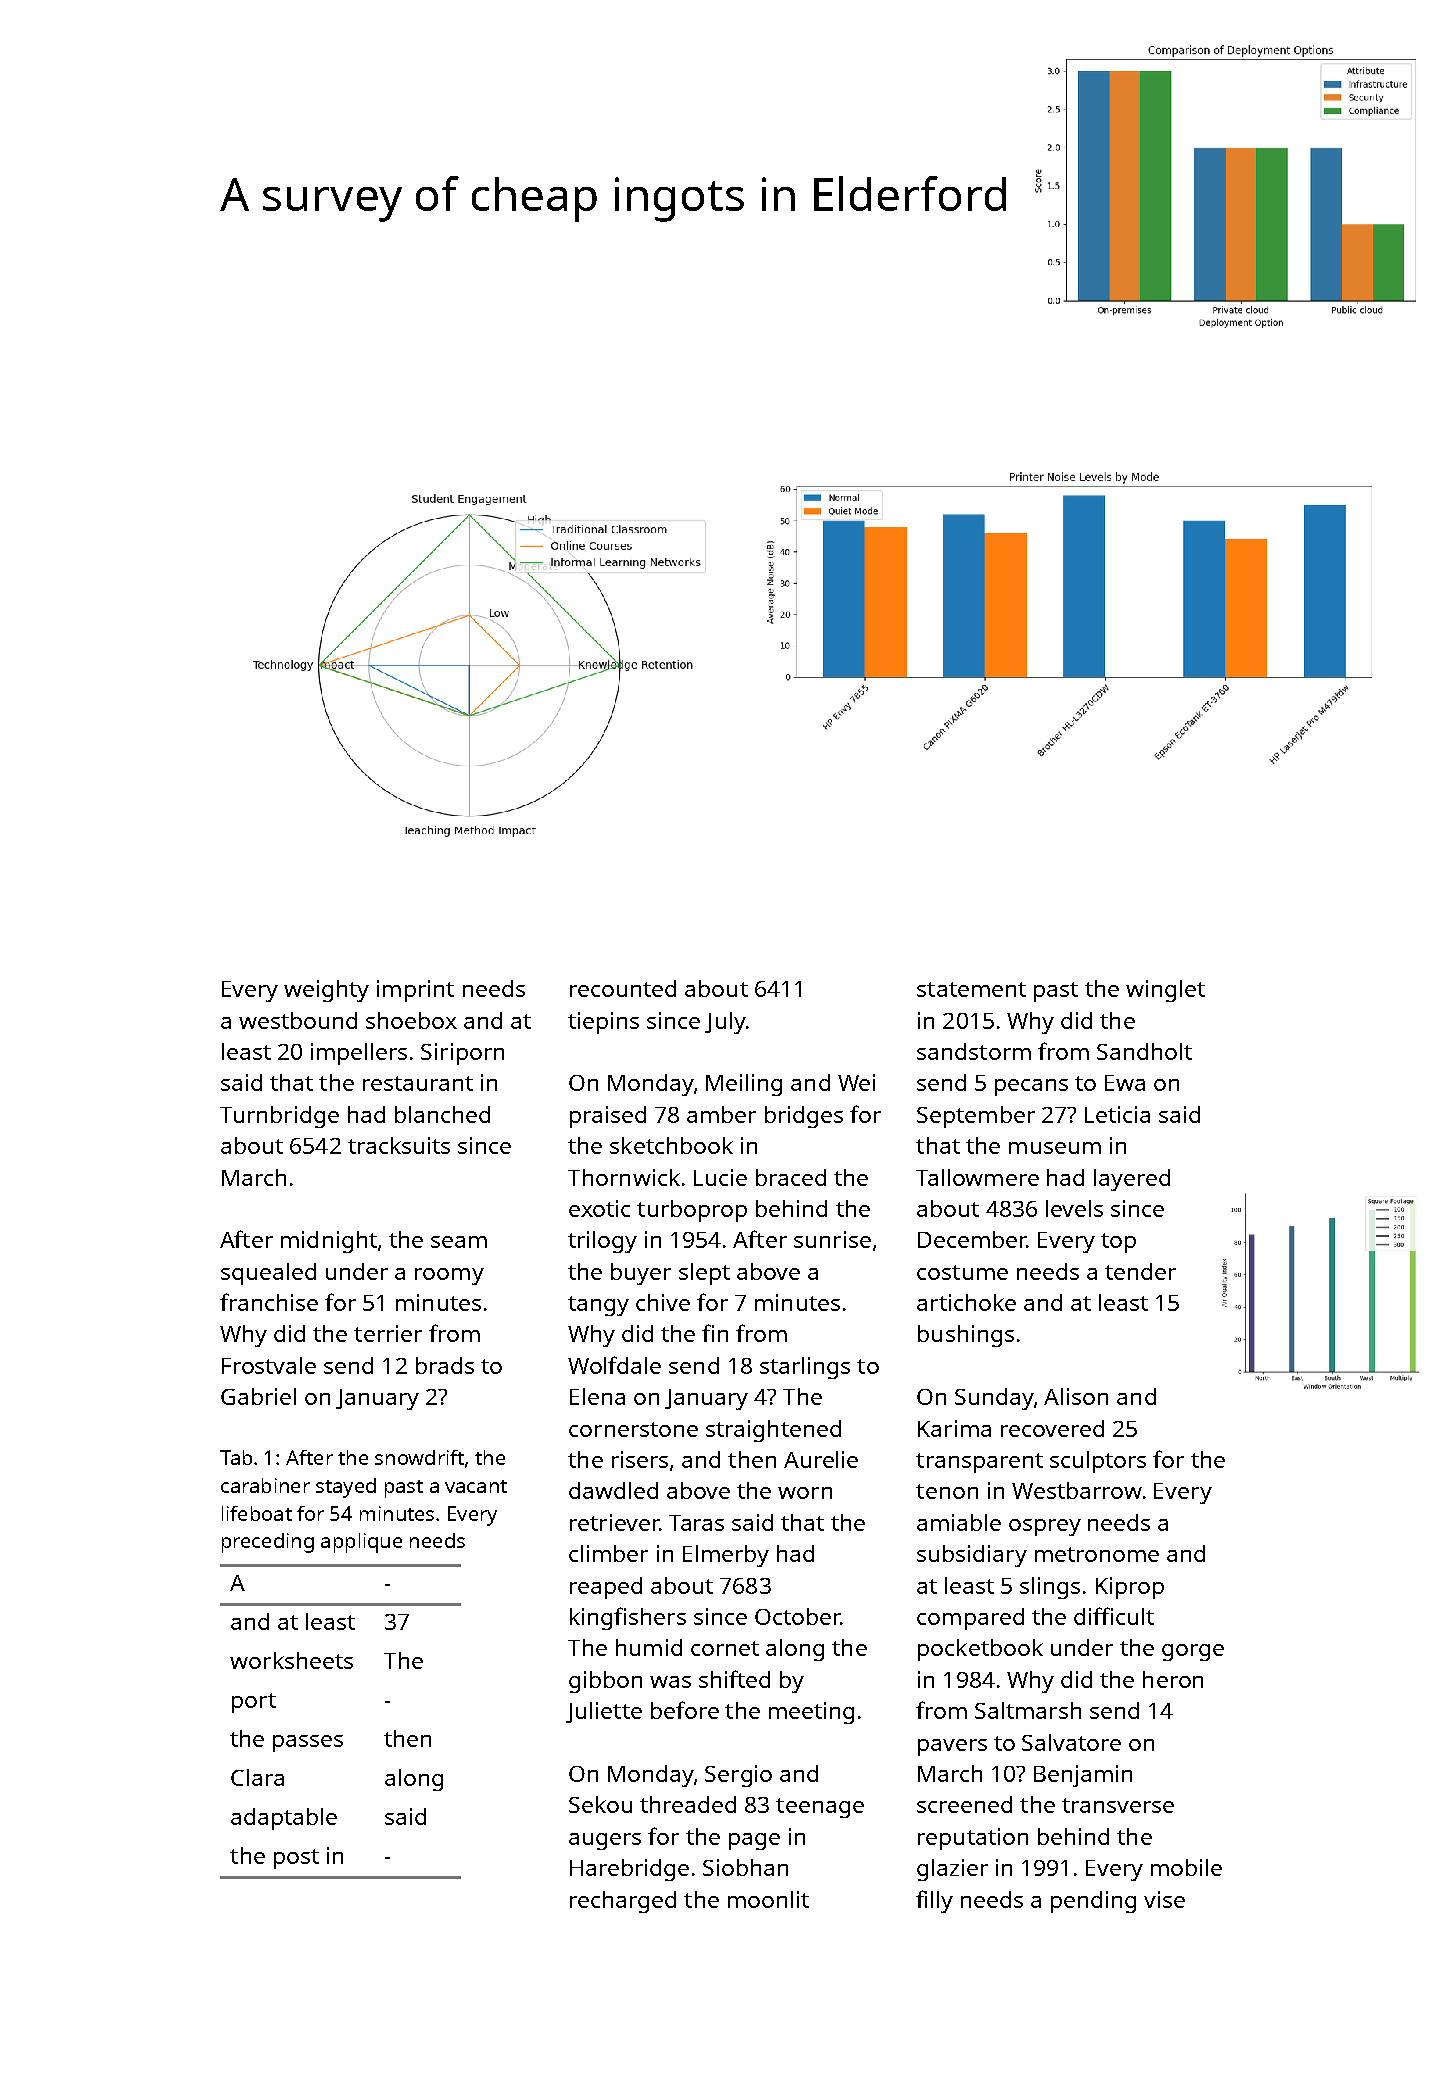 This image has width=1450, height=2100. Describe the element at coordinates (962, 1272) in the image. I see `costume` at that location.
